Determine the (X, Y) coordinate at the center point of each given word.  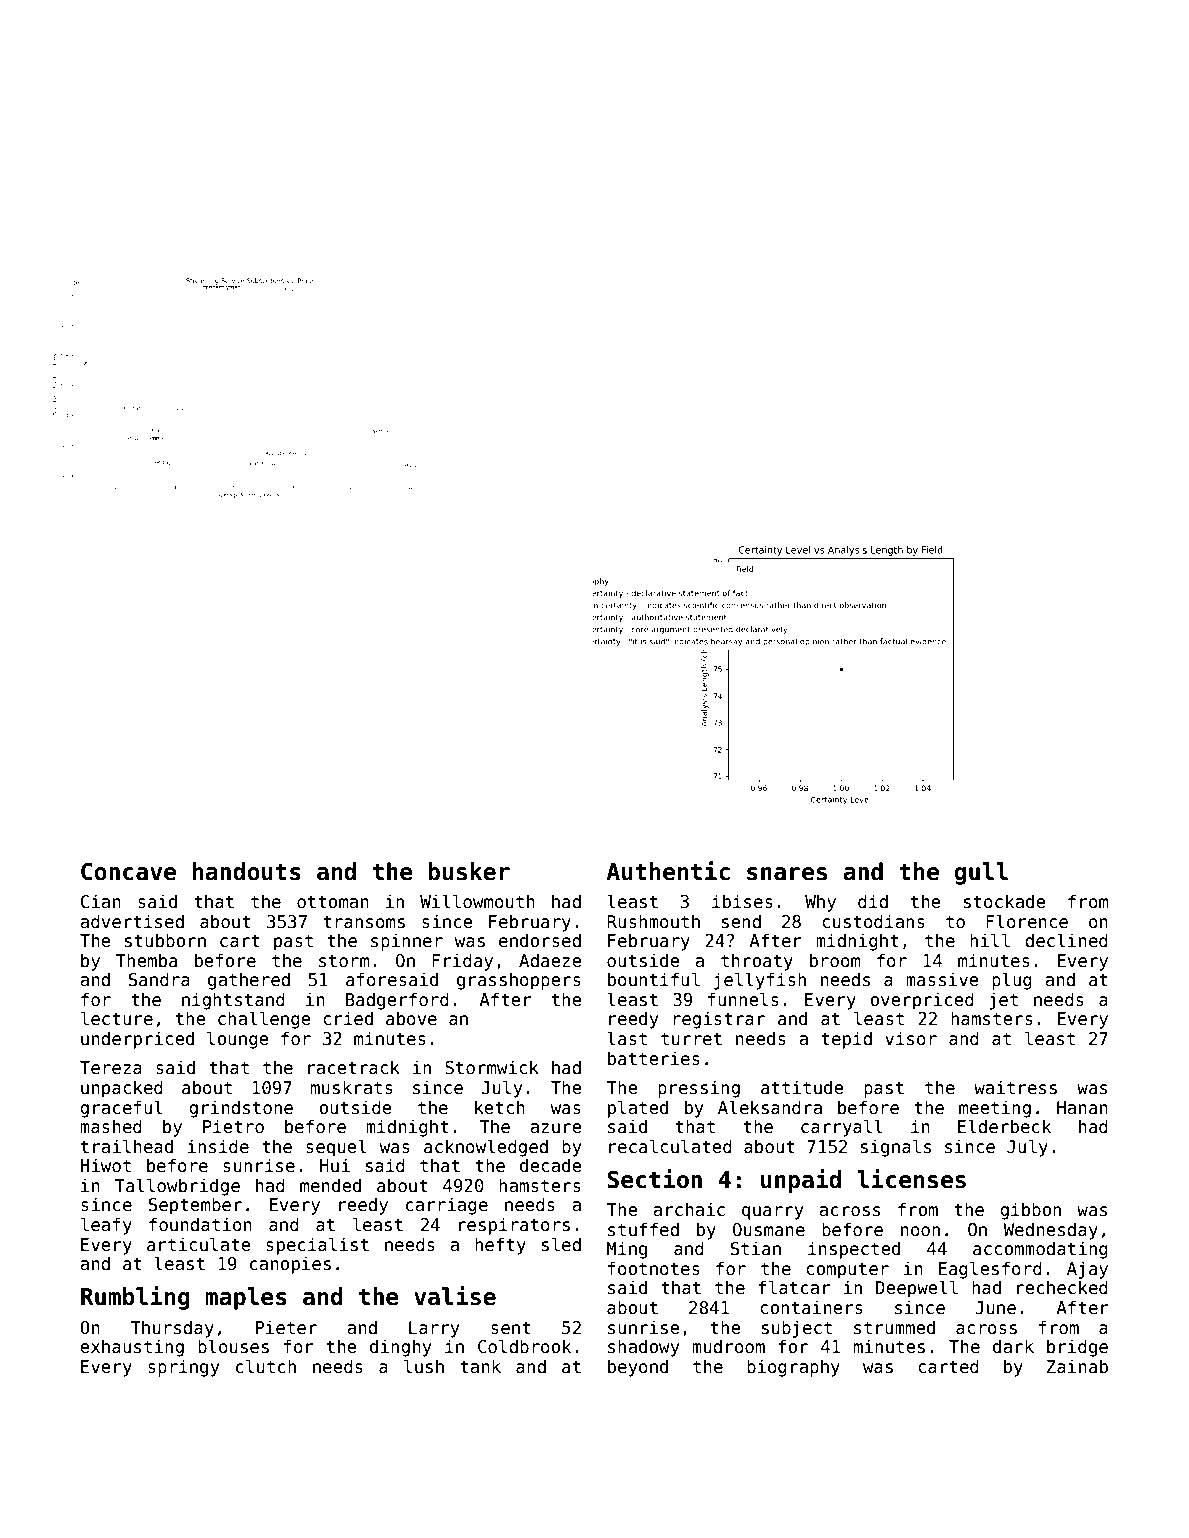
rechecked (1062, 1287)
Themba (146, 960)
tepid (846, 1040)
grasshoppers (519, 981)
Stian (756, 1248)
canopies (290, 1265)
